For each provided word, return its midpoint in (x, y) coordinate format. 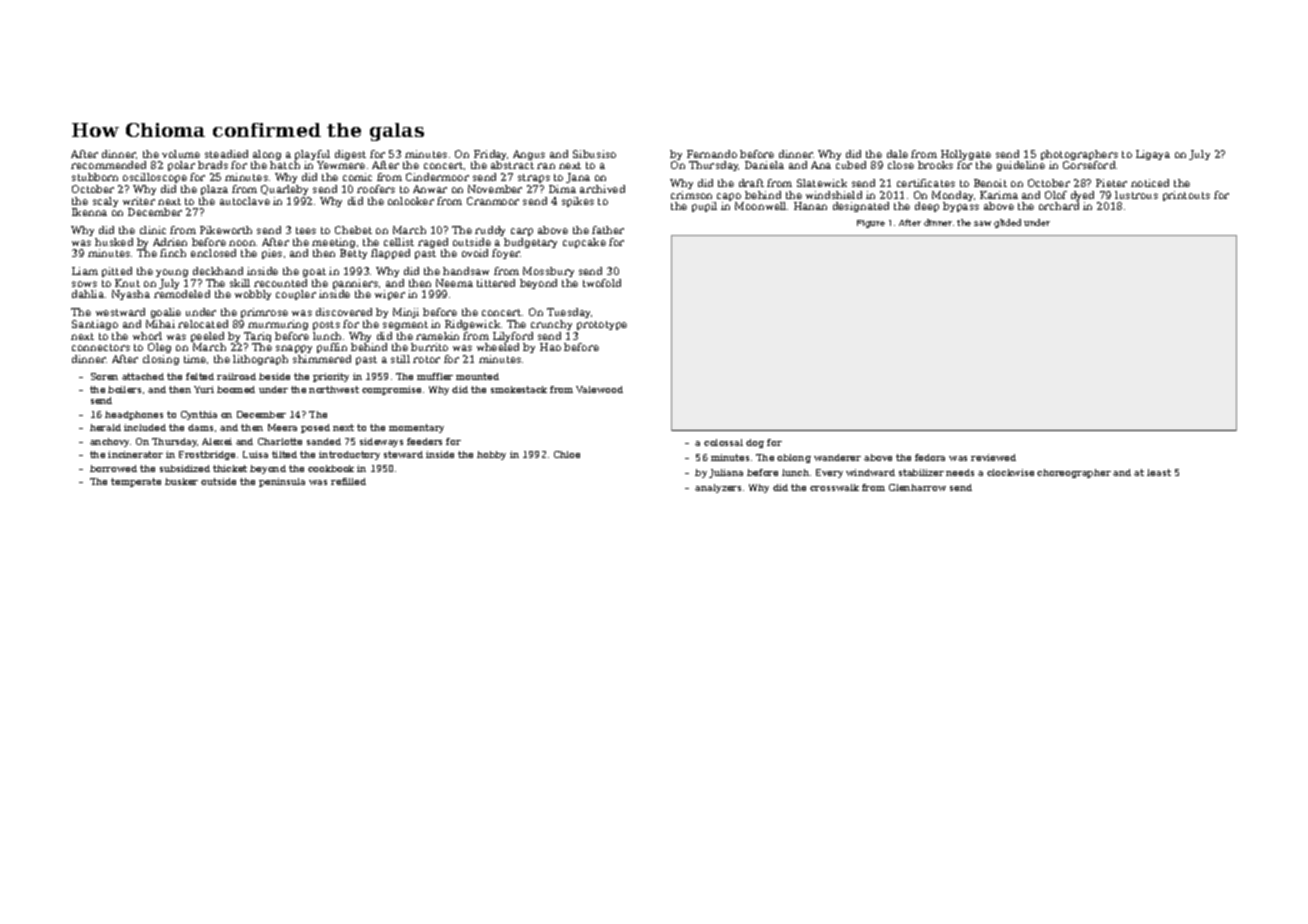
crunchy (551, 325)
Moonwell (760, 206)
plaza (214, 190)
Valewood (599, 389)
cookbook (331, 468)
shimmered (322, 359)
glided (1007, 223)
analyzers (718, 488)
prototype (602, 325)
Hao (550, 347)
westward (120, 312)
